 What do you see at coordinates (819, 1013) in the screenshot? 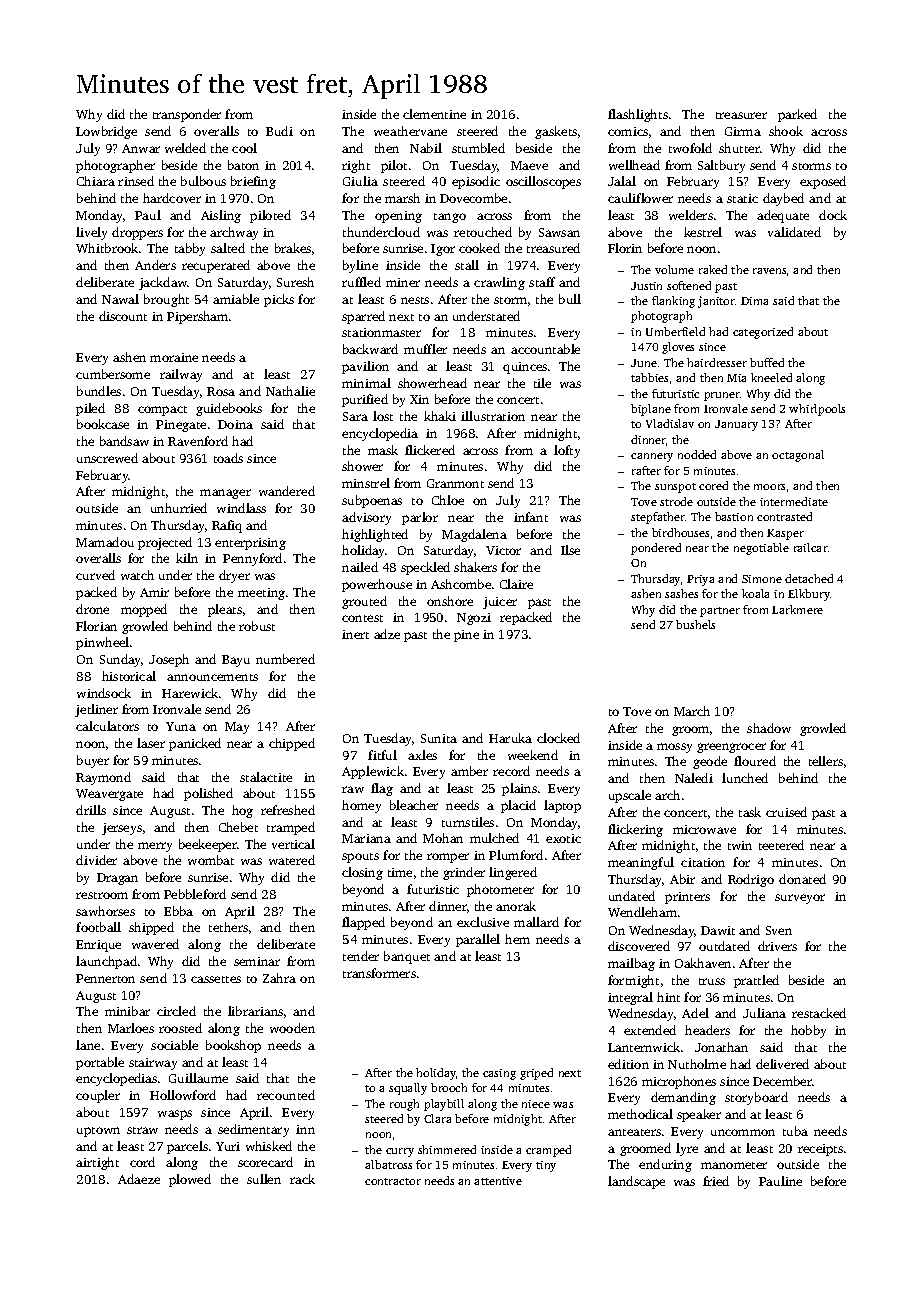
I see `restacked` at bounding box center [819, 1013].
